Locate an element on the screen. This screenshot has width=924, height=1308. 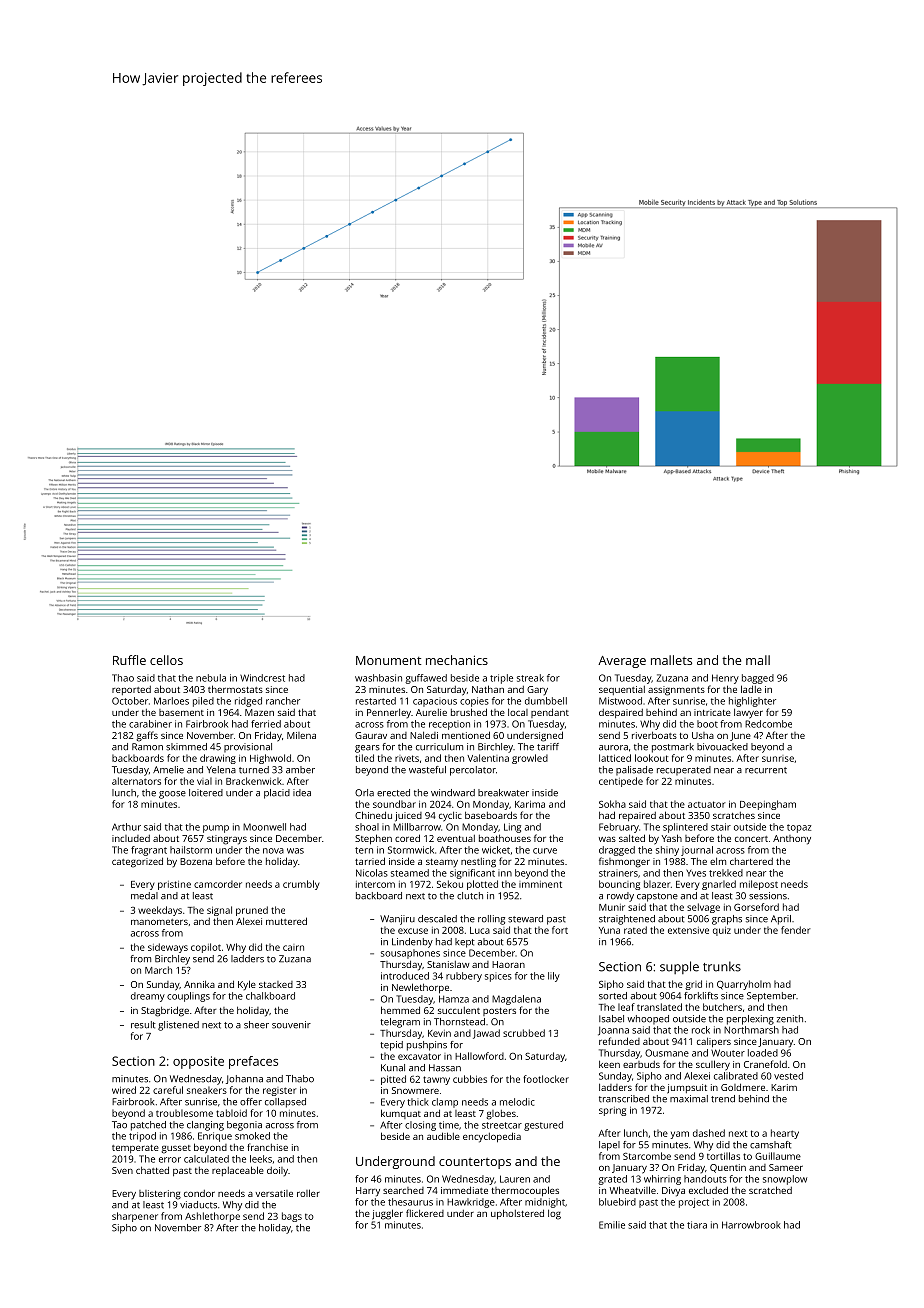
centipede is located at coordinates (621, 782).
